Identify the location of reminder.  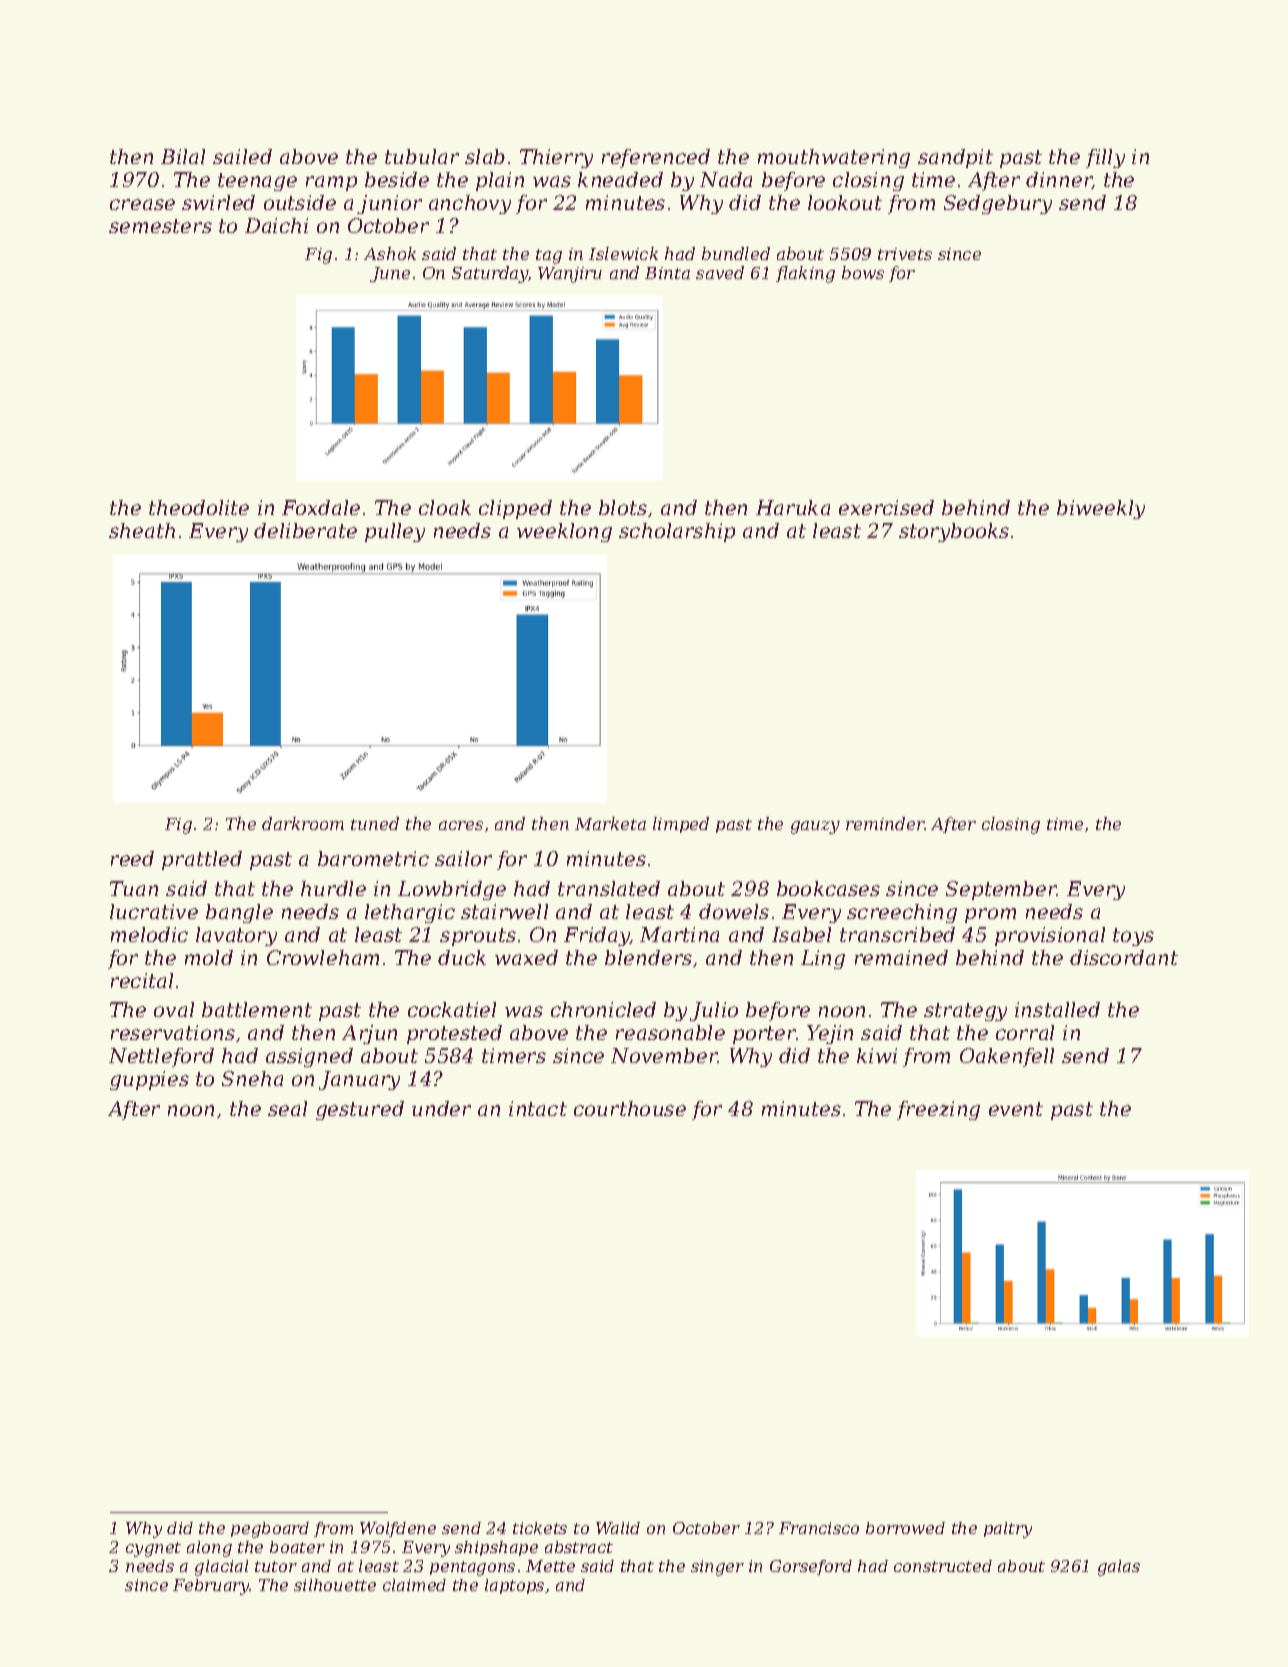
(885, 823).
